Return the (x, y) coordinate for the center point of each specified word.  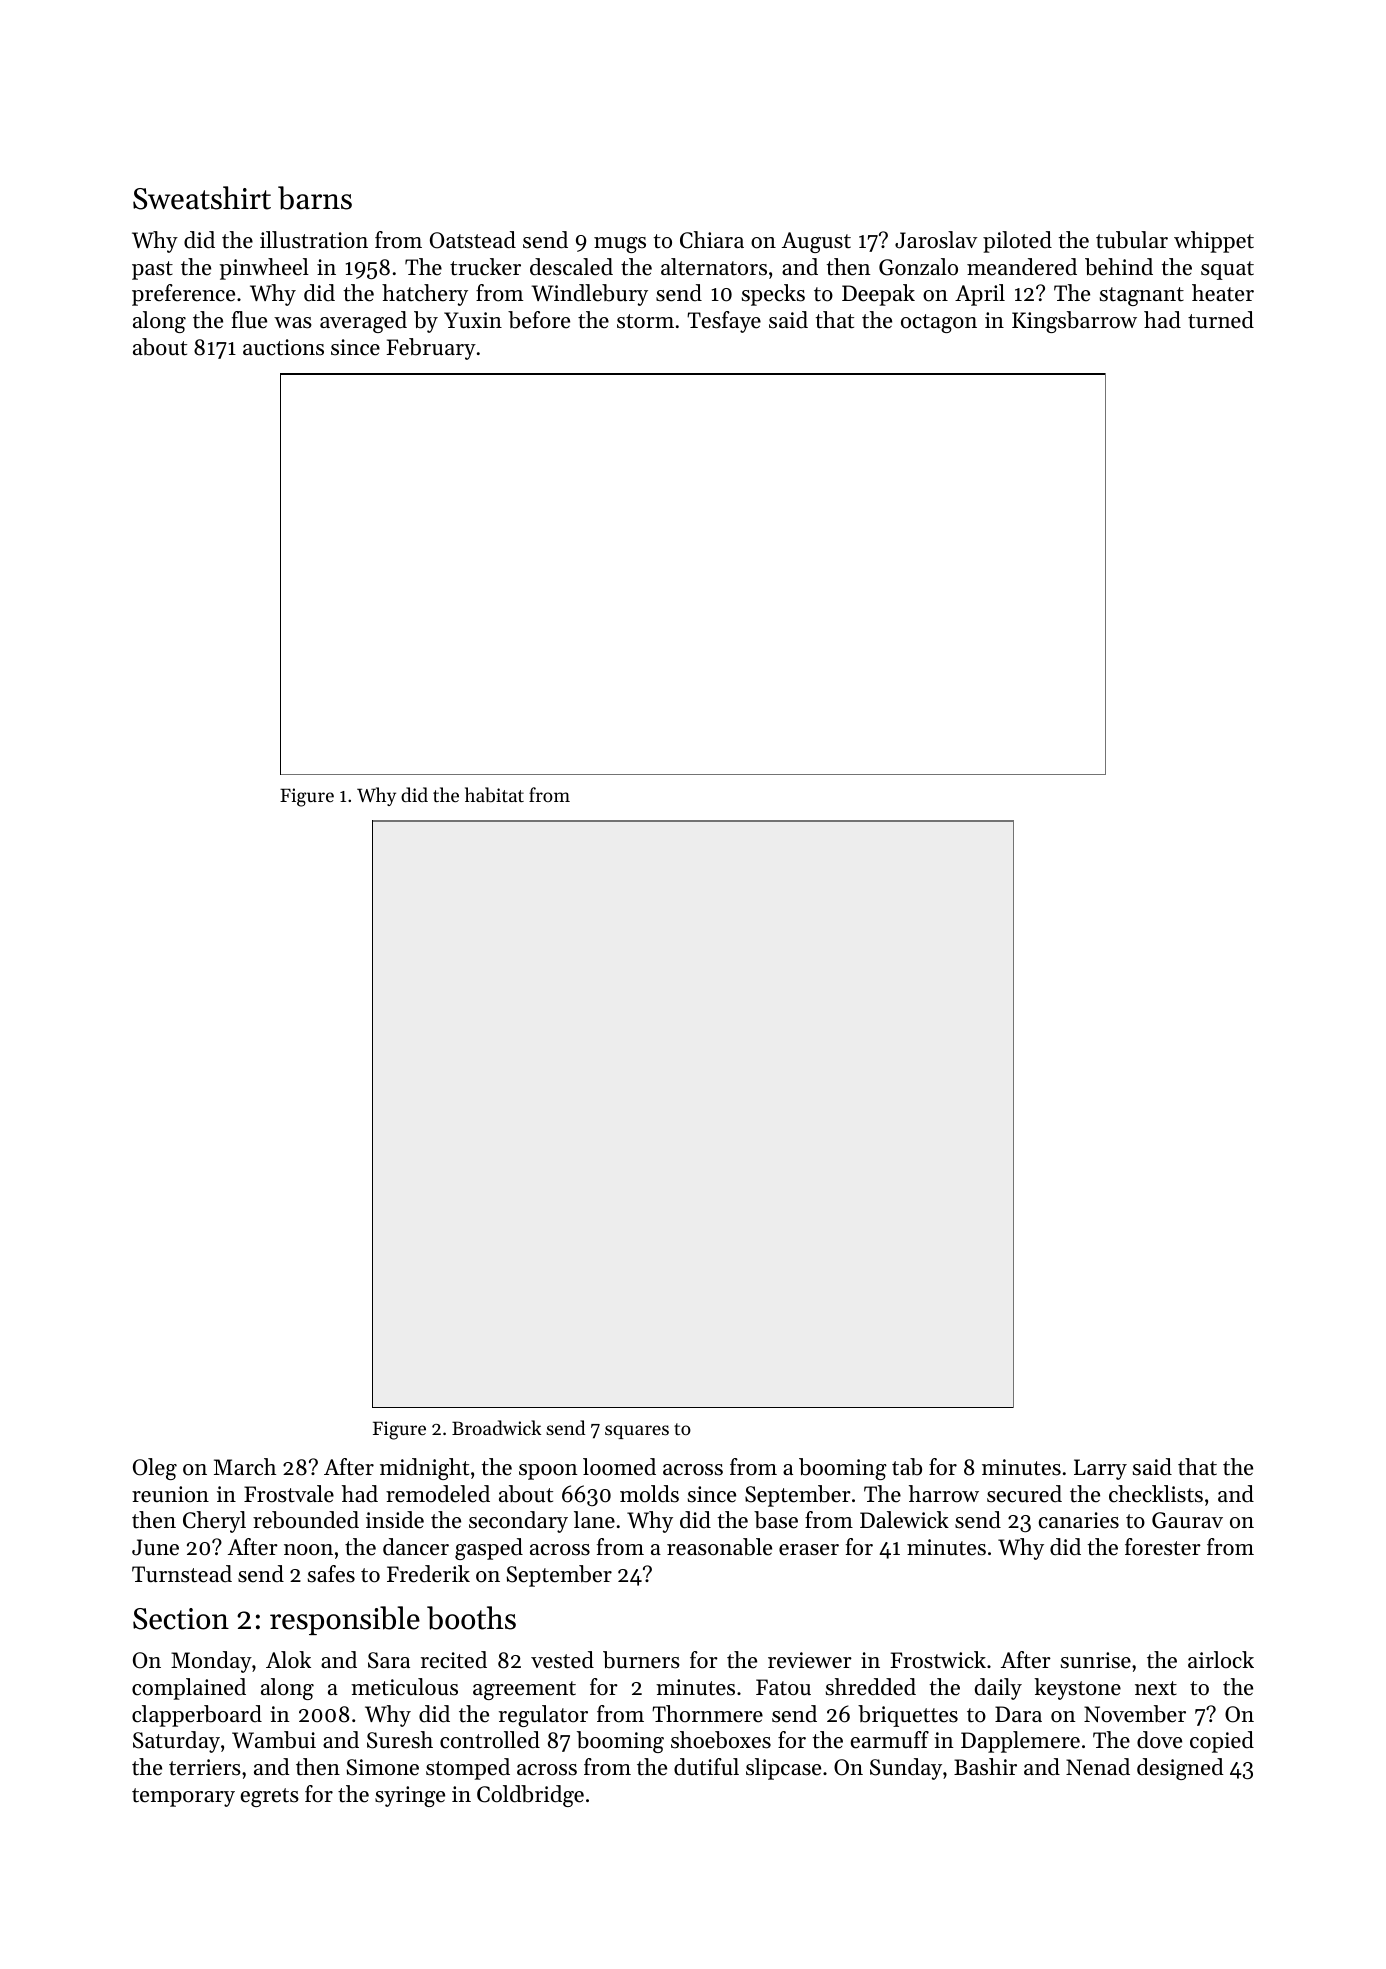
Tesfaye (724, 322)
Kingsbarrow (1074, 322)
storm (645, 321)
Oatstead (473, 240)
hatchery (425, 295)
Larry (1100, 1469)
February (431, 349)
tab (907, 1467)
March (245, 1467)
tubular (1132, 240)
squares (637, 1432)
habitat (494, 795)
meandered (1022, 267)
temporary (183, 1797)
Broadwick (496, 1427)
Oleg (155, 1469)
